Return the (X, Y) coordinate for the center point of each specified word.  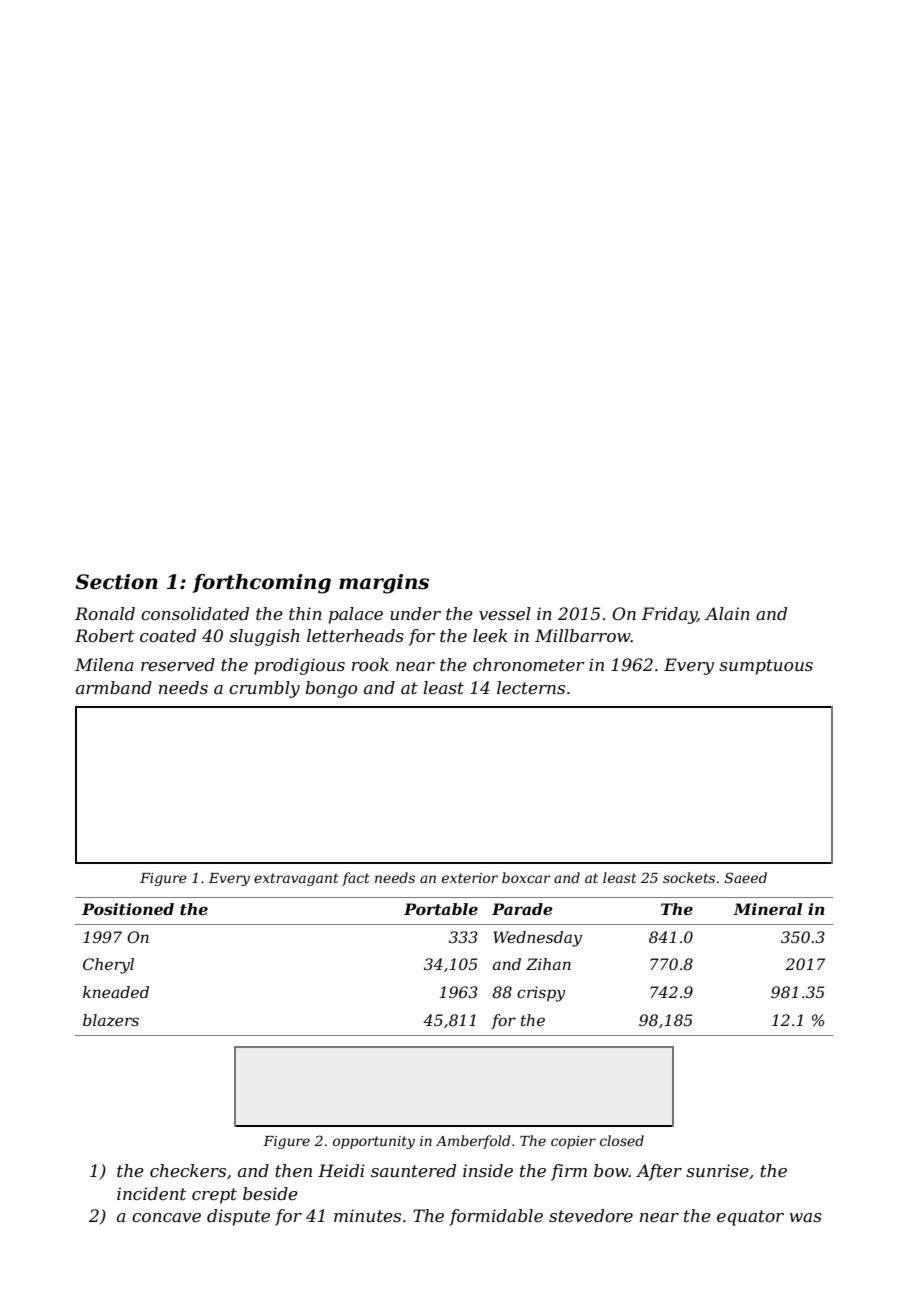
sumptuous (766, 667)
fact (356, 879)
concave (166, 1217)
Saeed (746, 877)
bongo (331, 689)
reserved (178, 664)
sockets (689, 877)
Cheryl (108, 966)
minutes (367, 1215)
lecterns (531, 687)
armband (114, 687)
